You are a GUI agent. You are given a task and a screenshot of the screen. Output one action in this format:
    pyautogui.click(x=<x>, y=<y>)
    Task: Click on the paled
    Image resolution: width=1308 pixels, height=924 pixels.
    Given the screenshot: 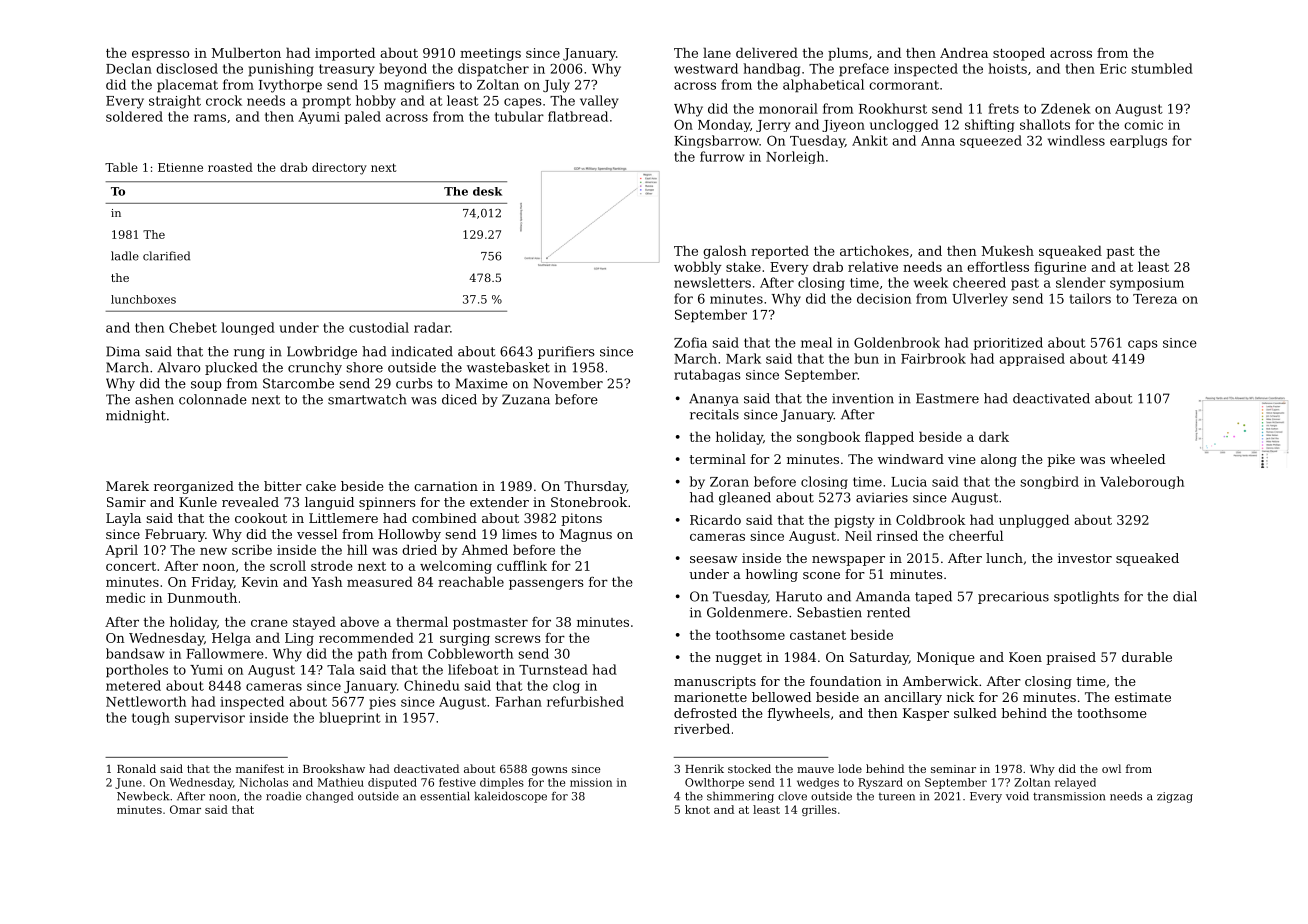 What is the action you would take?
    pyautogui.click(x=363, y=117)
